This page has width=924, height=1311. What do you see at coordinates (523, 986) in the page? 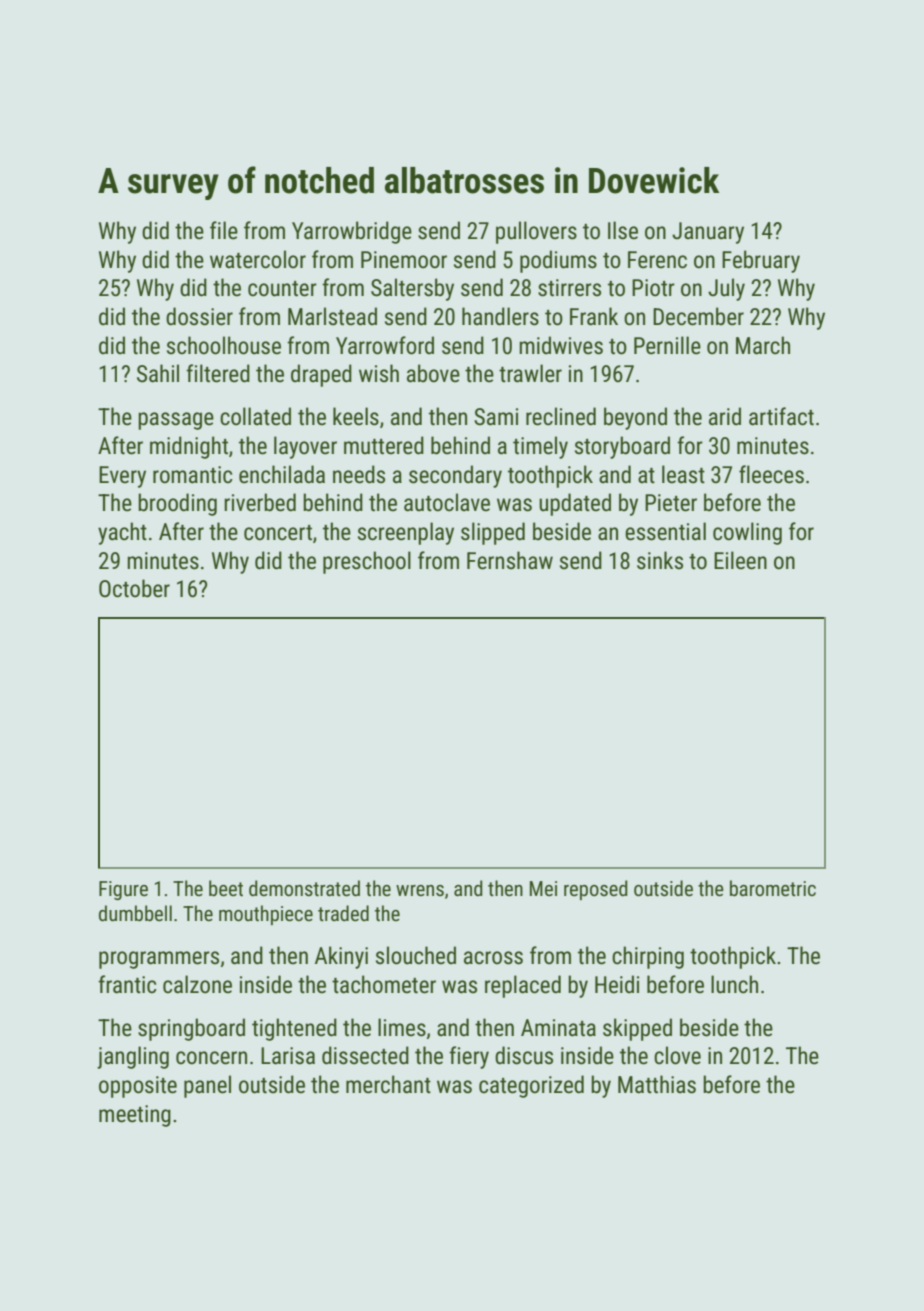
I see `replaced` at bounding box center [523, 986].
